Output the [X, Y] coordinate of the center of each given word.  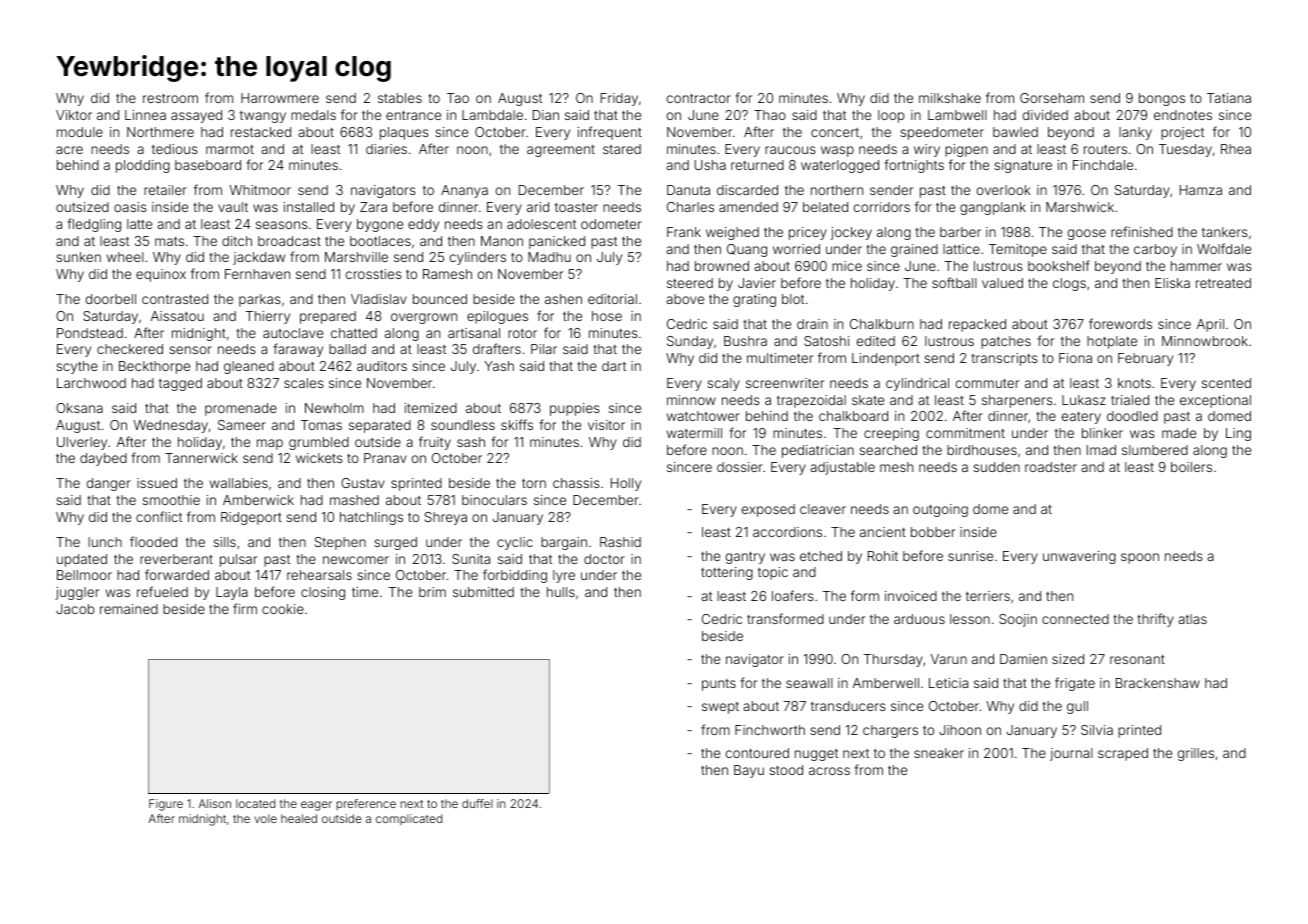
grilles [1196, 754]
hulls [561, 592]
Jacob [75, 609]
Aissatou [177, 316]
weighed [732, 233]
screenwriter [785, 383]
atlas [1192, 619]
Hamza [1201, 190]
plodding [143, 166]
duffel [477, 803]
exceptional [1215, 401]
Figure [166, 805]
